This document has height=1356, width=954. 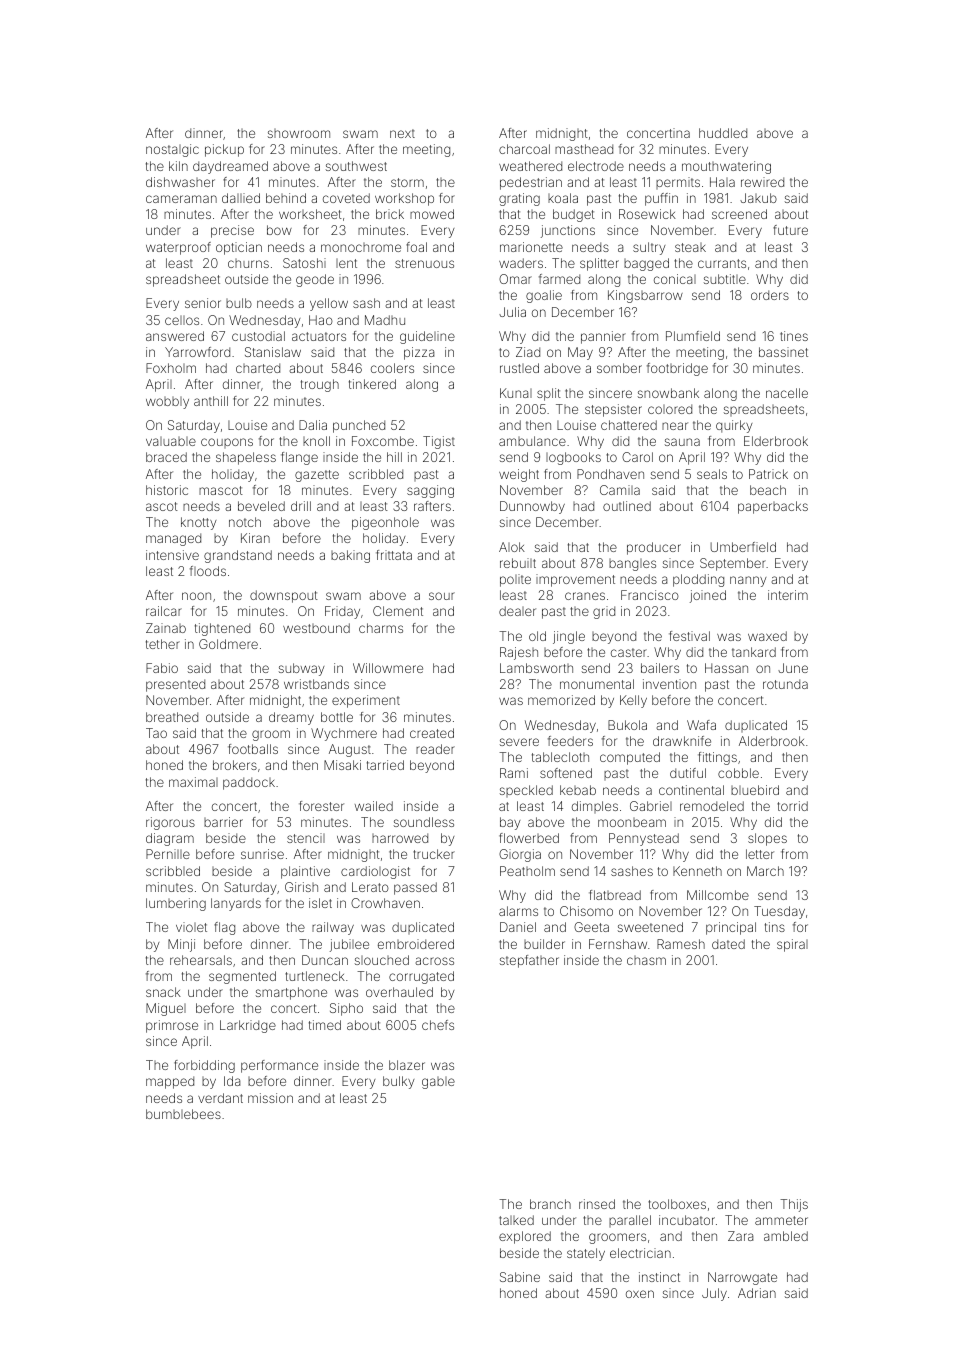 What do you see at coordinates (520, 1277) in the document?
I see `Sabine` at bounding box center [520, 1277].
